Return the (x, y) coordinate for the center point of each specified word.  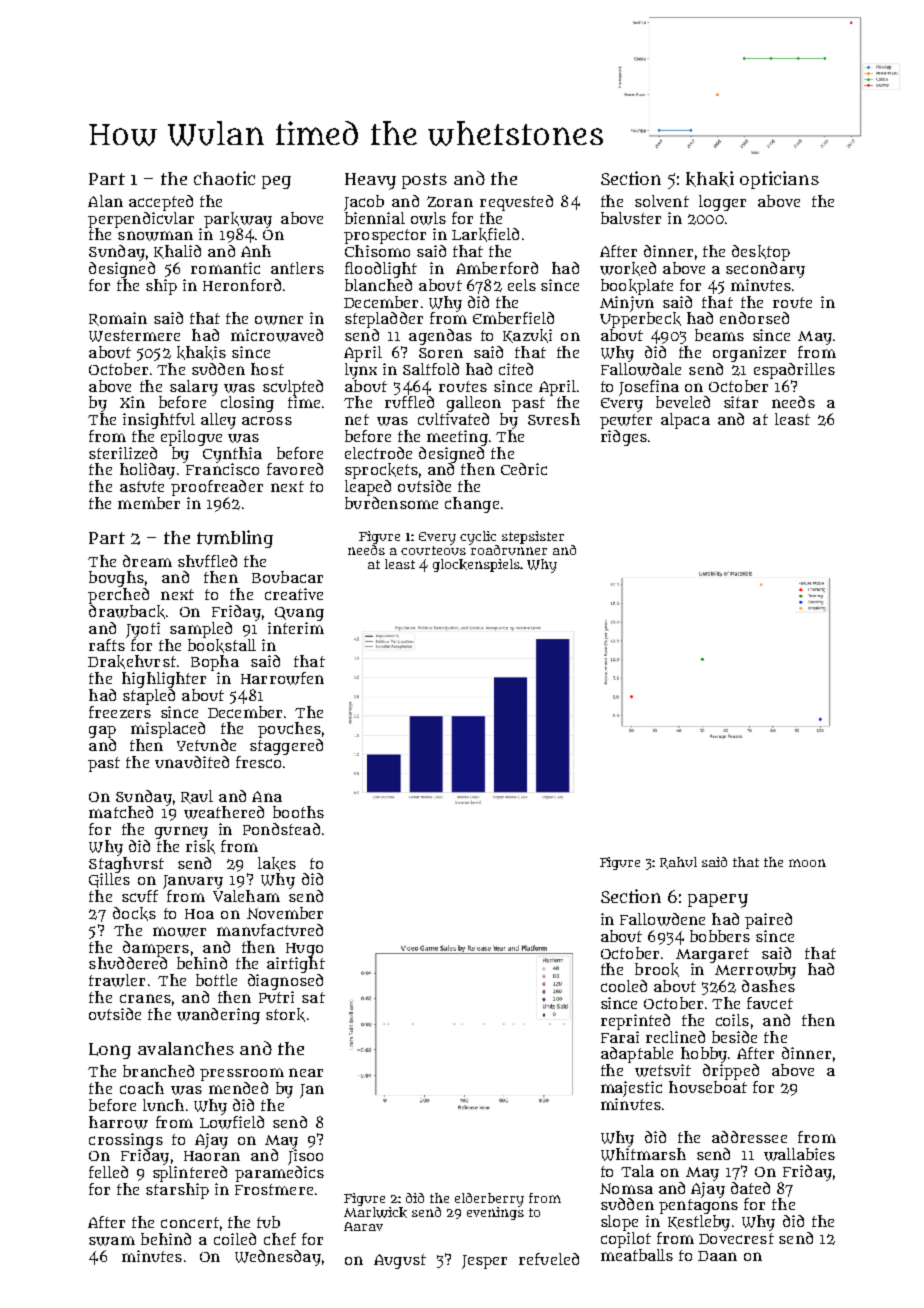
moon (807, 863)
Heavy (370, 181)
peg (276, 182)
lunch (163, 1105)
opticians (779, 180)
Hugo (304, 950)
